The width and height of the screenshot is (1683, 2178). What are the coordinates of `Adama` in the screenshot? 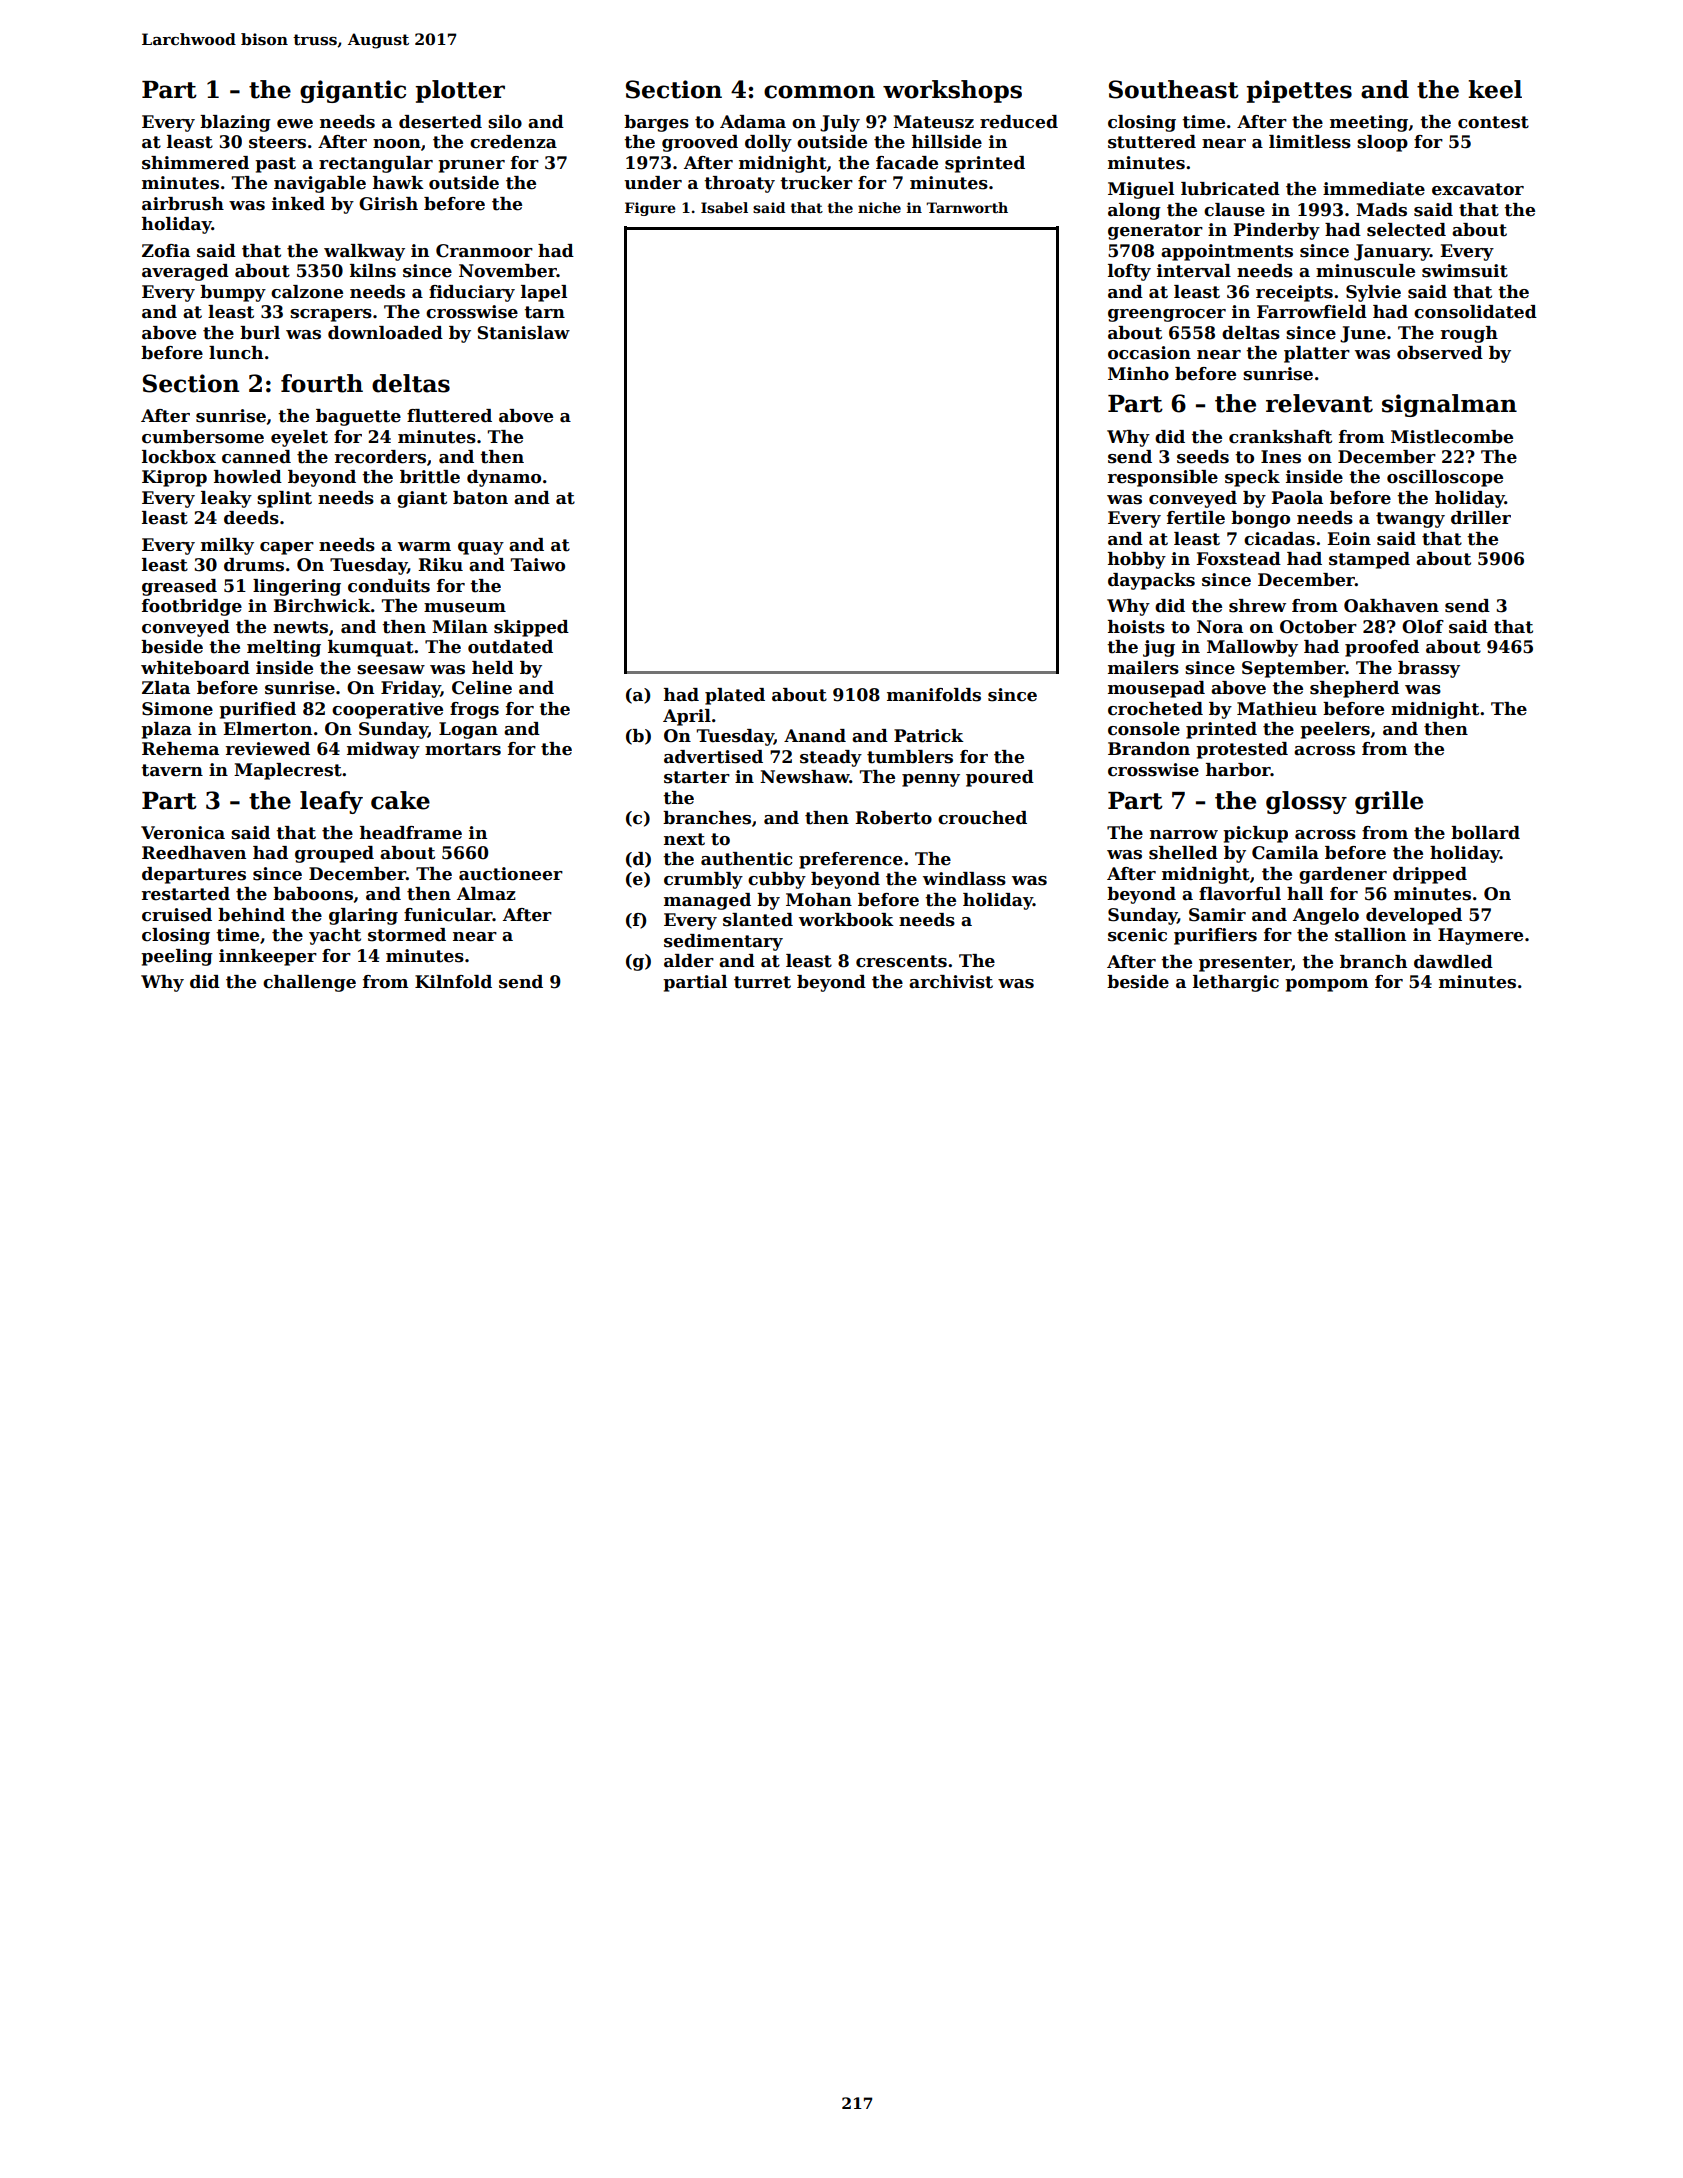 It's located at (753, 122).
